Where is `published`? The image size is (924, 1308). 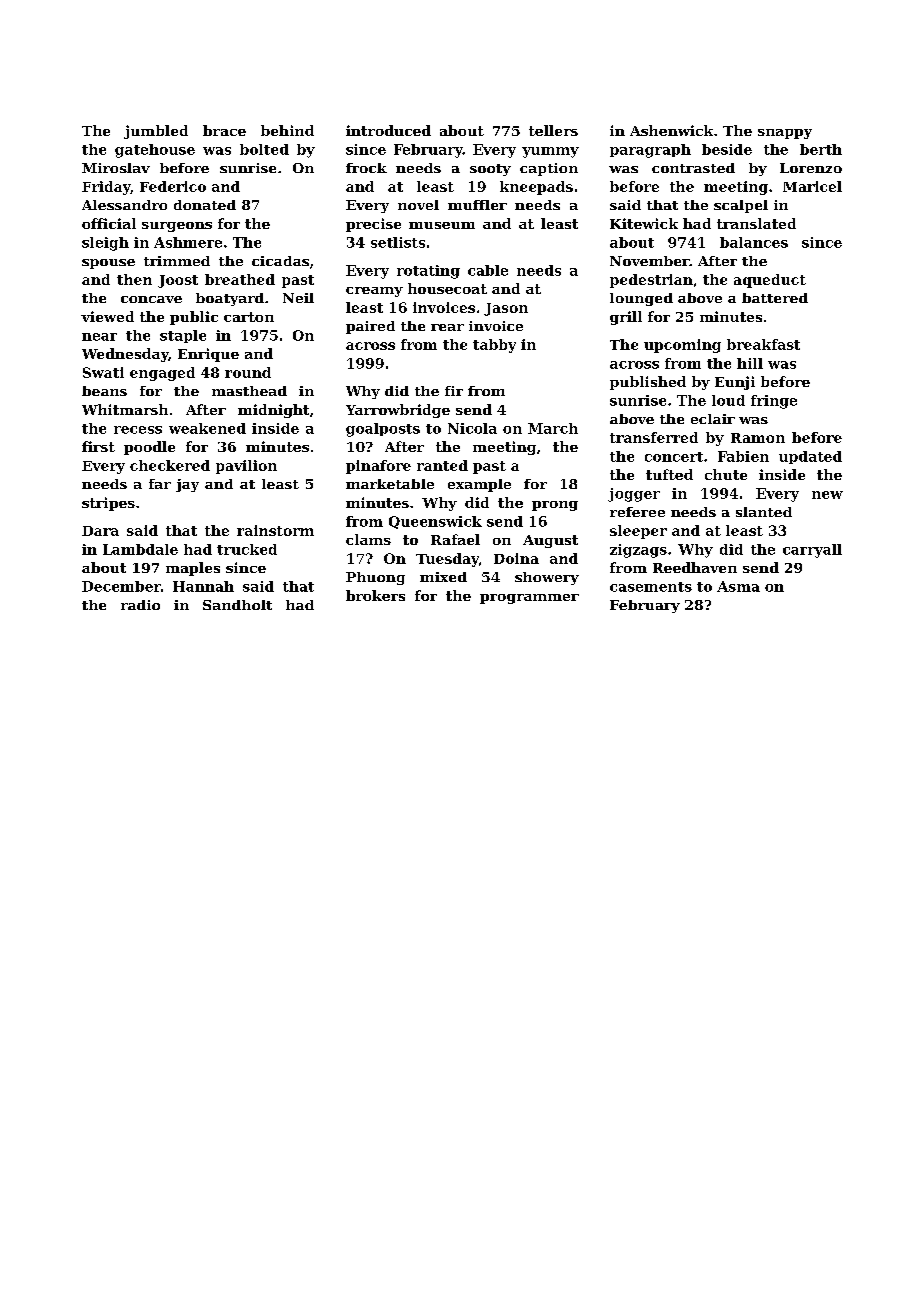
published is located at coordinates (648, 383).
